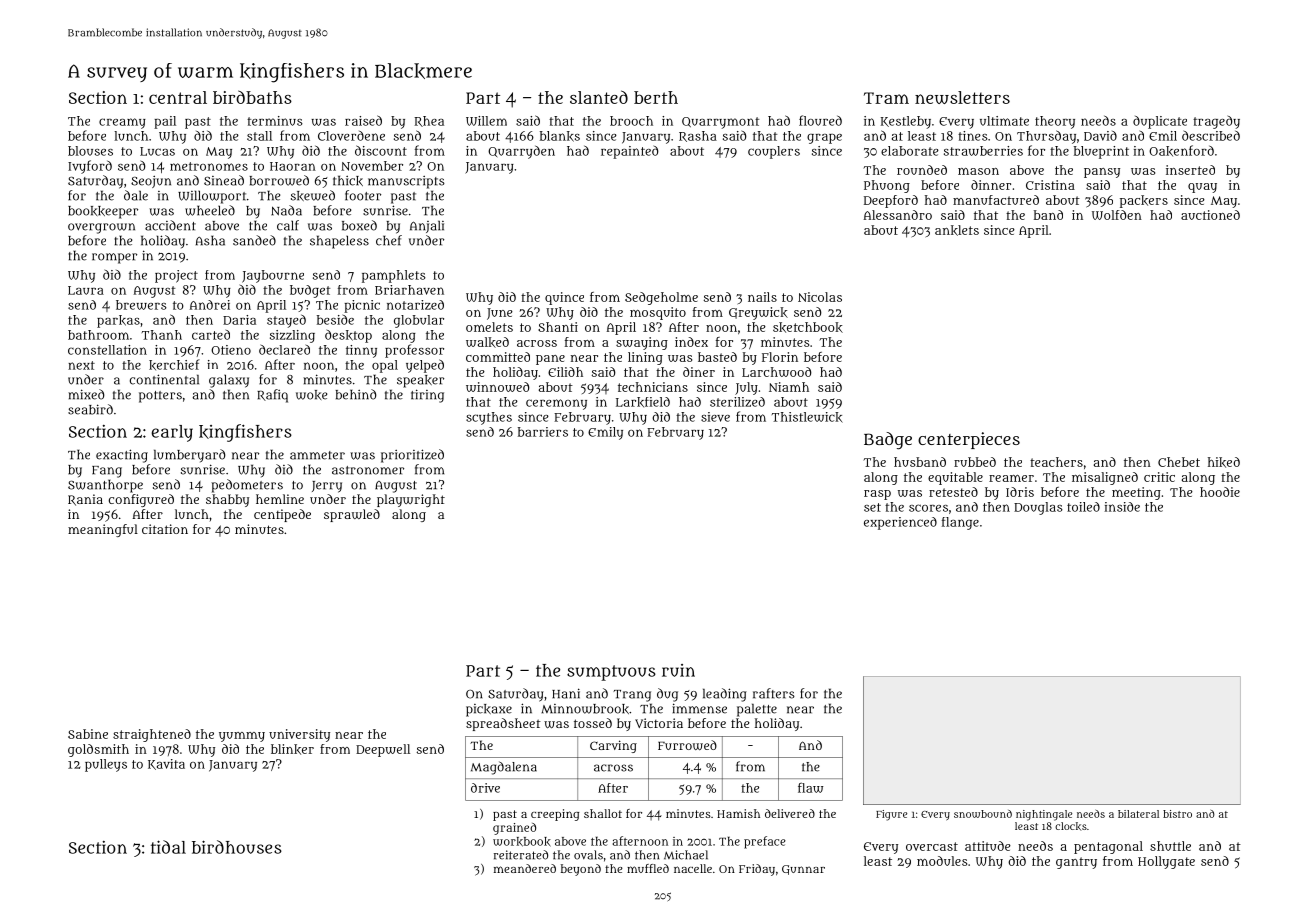 Image resolution: width=1308 pixels, height=924 pixels. I want to click on Alessandro, so click(897, 215).
